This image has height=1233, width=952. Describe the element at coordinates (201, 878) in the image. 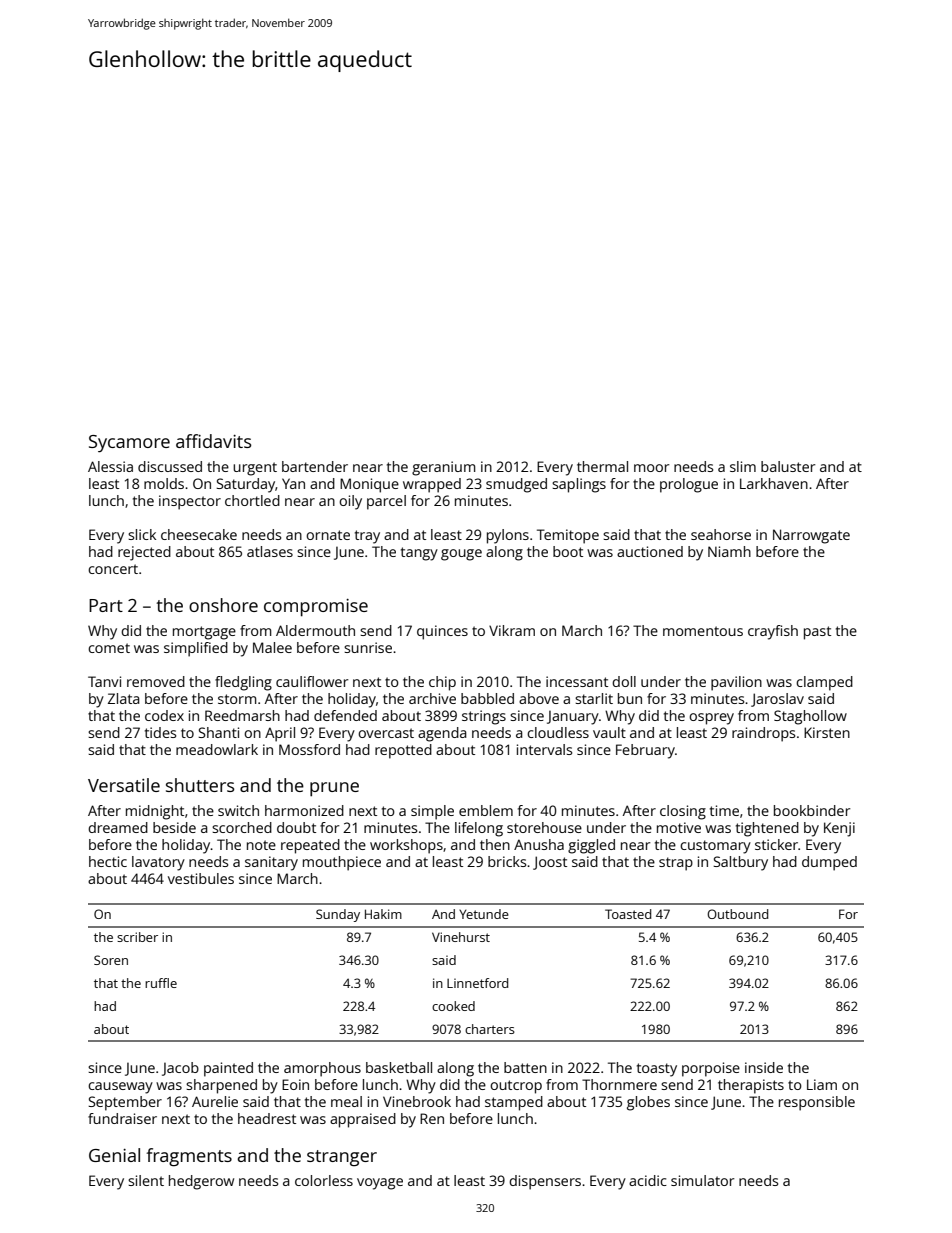

I see `vestibules` at that location.
